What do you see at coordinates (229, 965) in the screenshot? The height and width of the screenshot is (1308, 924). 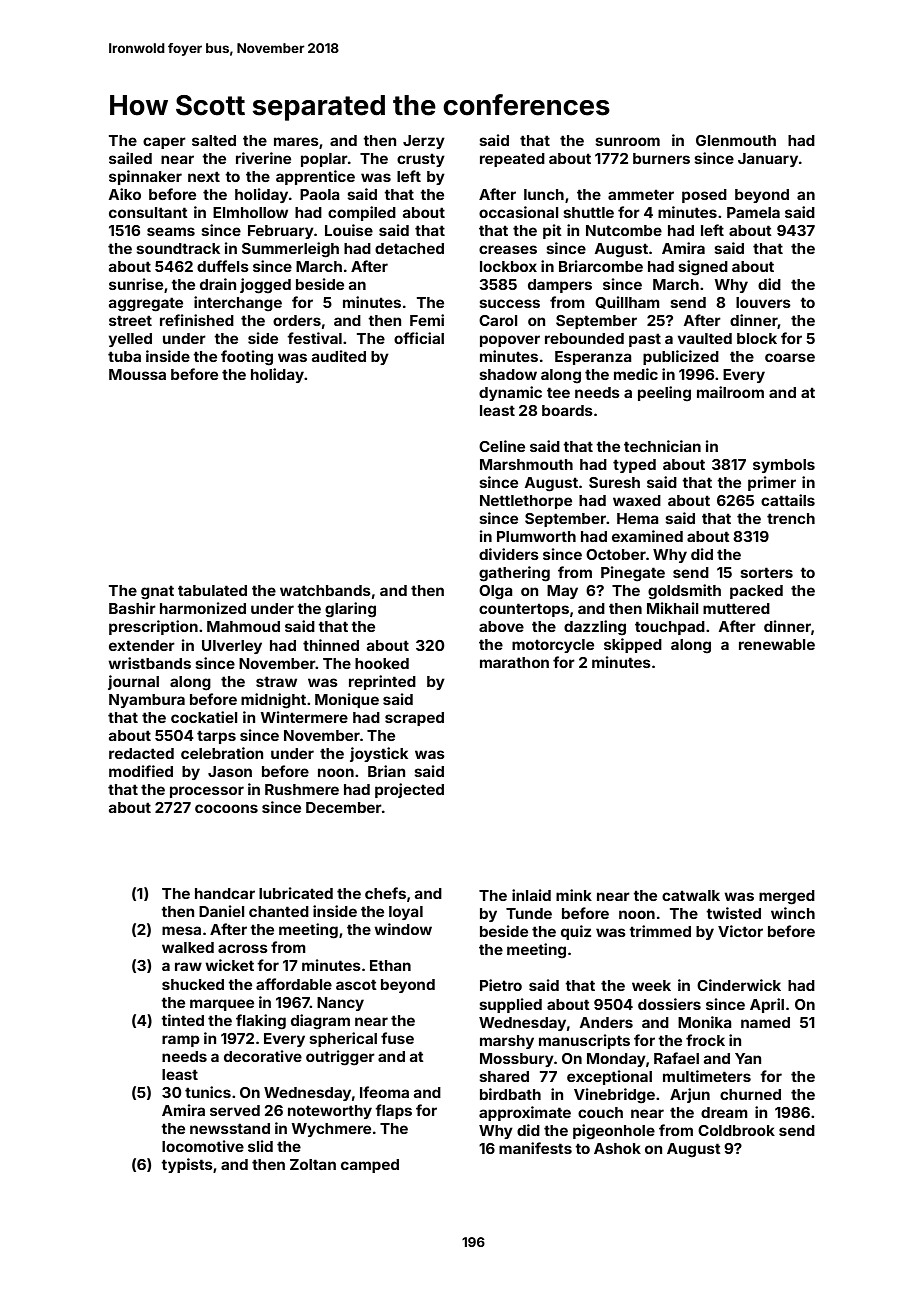 I see `wicket` at bounding box center [229, 965].
